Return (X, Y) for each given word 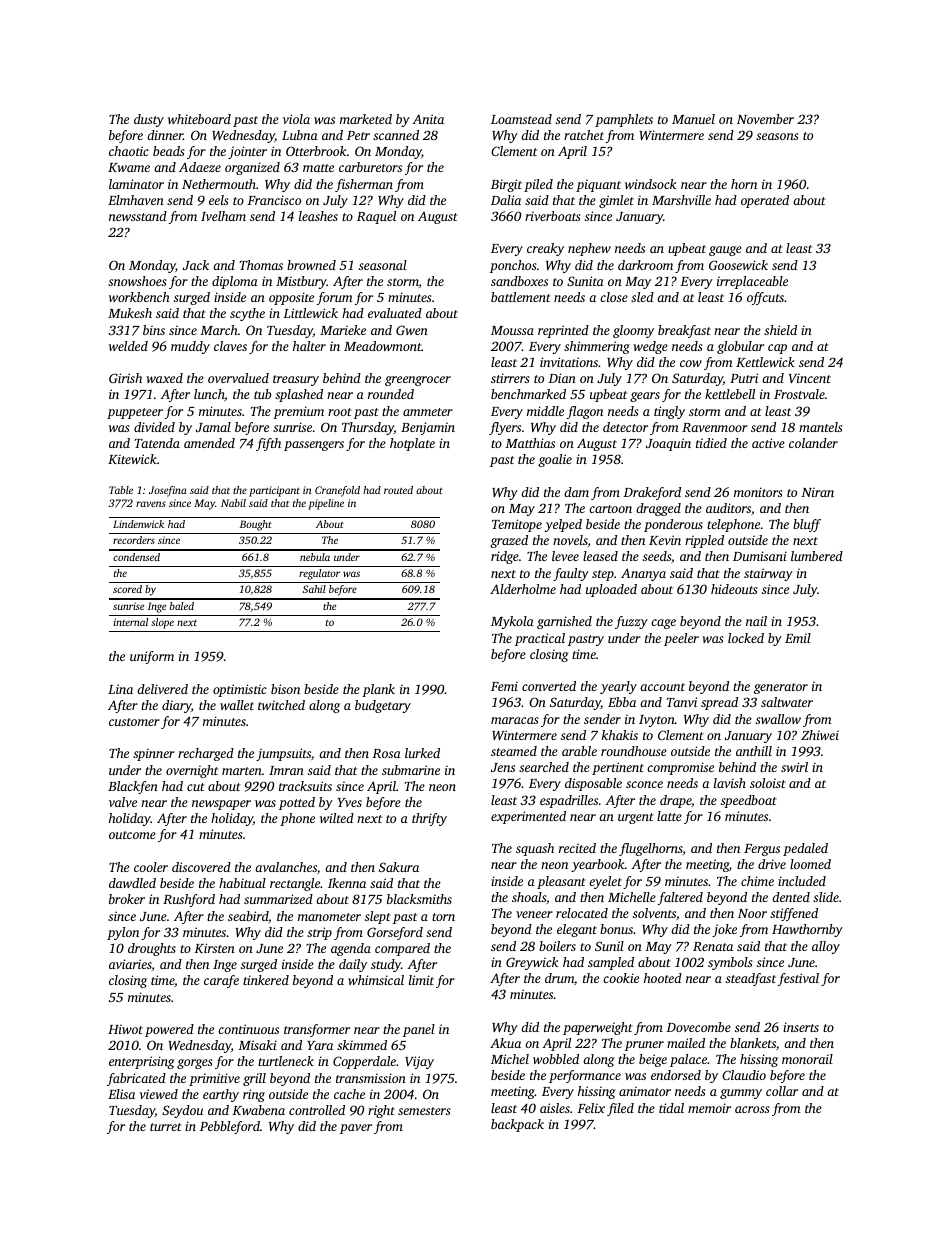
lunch (209, 395)
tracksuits (305, 786)
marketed (366, 119)
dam (576, 492)
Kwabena (258, 1110)
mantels (821, 427)
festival (798, 979)
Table (121, 490)
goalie (555, 460)
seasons (777, 136)
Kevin (665, 540)
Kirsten (214, 948)
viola (296, 119)
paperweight (598, 1028)
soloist (768, 783)
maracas (515, 720)
